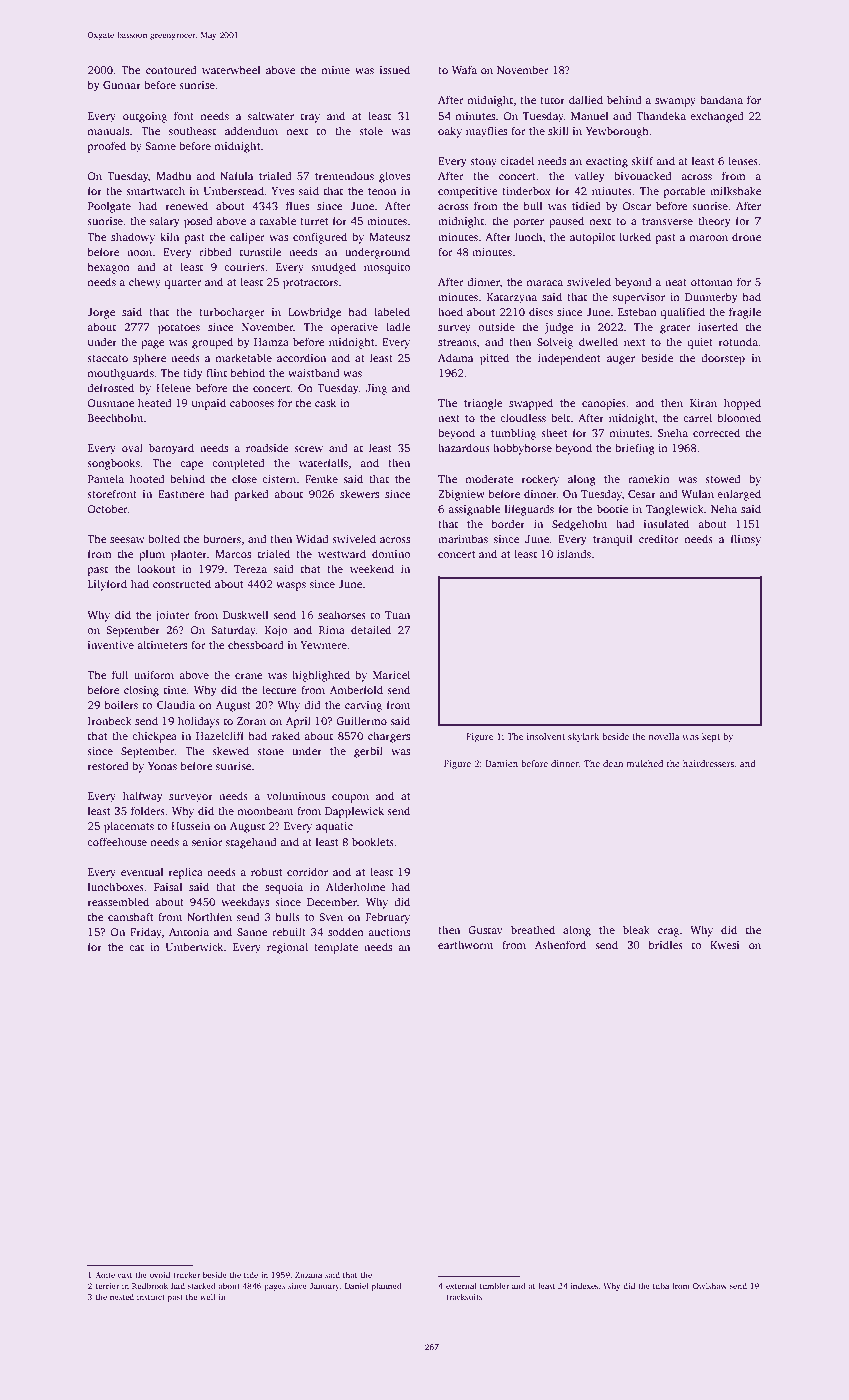 The height and width of the image is (1400, 849). What do you see at coordinates (508, 523) in the image?
I see `border` at bounding box center [508, 523].
